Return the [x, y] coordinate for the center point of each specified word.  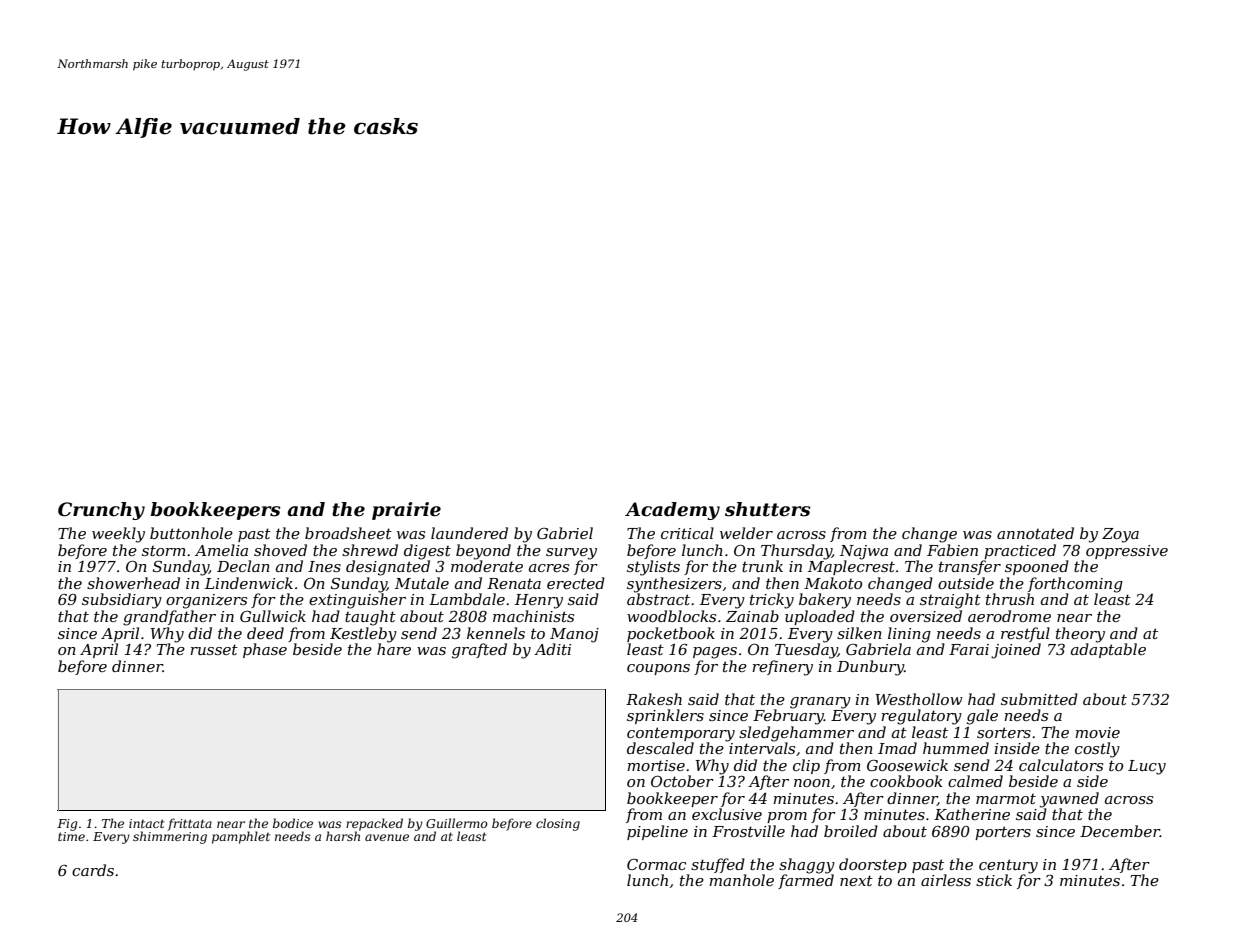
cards [93, 870]
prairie [406, 511]
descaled [660, 748]
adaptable [1108, 650]
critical [687, 533]
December [1120, 831]
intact [146, 823]
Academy [672, 511]
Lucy [1147, 767]
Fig [67, 825]
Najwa [864, 552]
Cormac [656, 864]
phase [265, 650]
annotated [1035, 533]
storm [164, 551]
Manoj [574, 635]
